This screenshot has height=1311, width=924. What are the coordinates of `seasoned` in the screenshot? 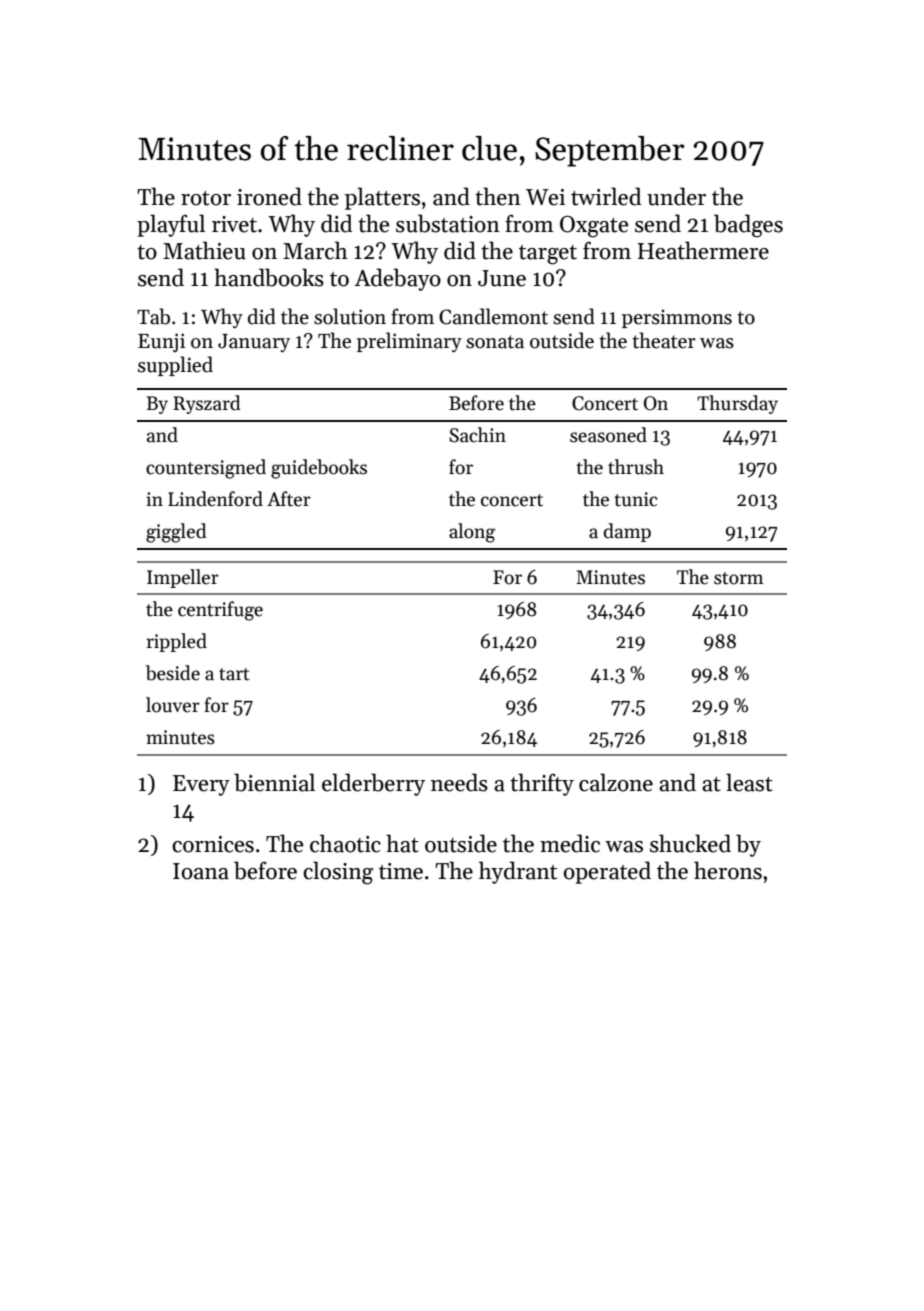 It's located at (608, 435).
